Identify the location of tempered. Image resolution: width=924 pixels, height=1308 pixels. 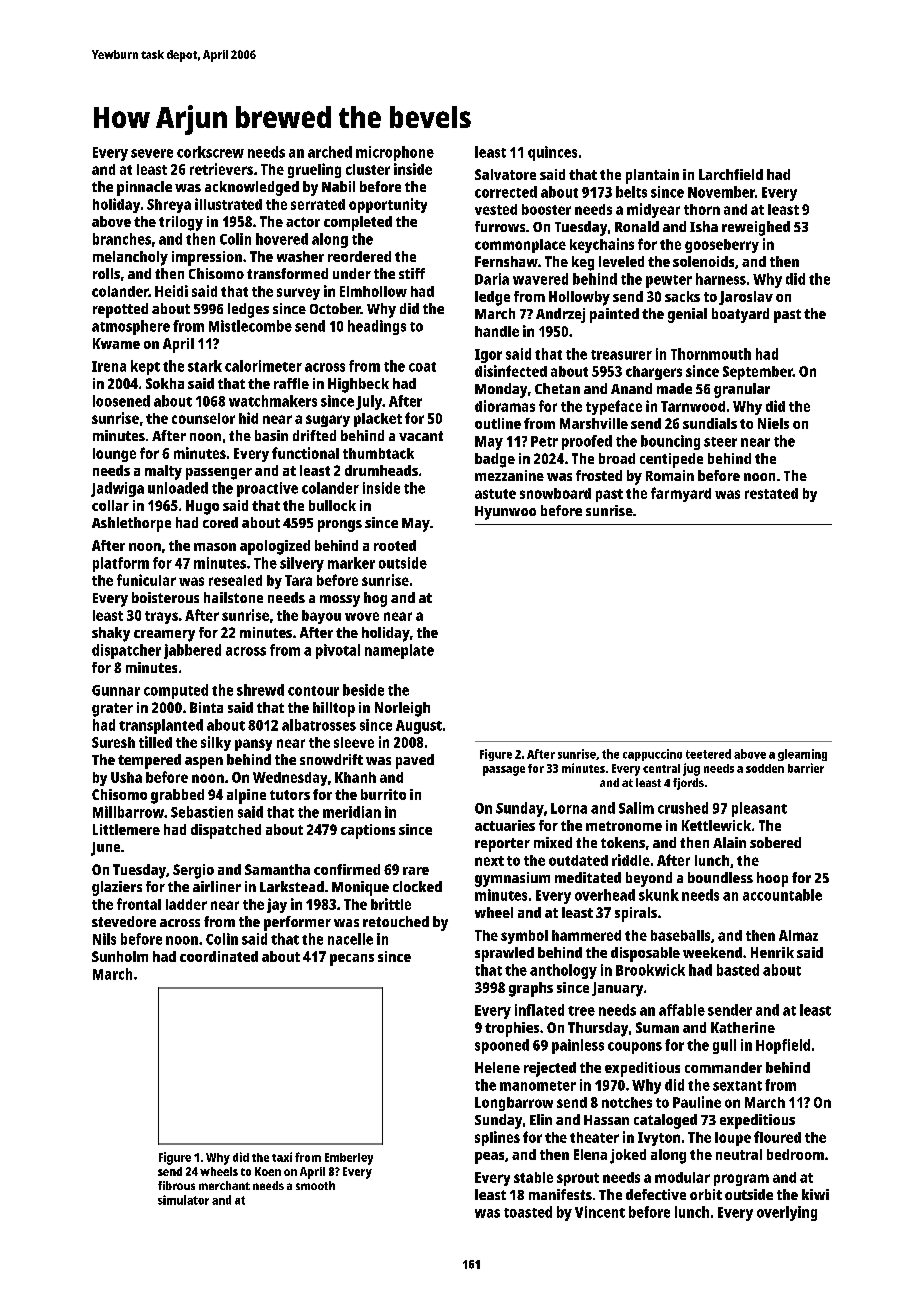
(149, 761).
